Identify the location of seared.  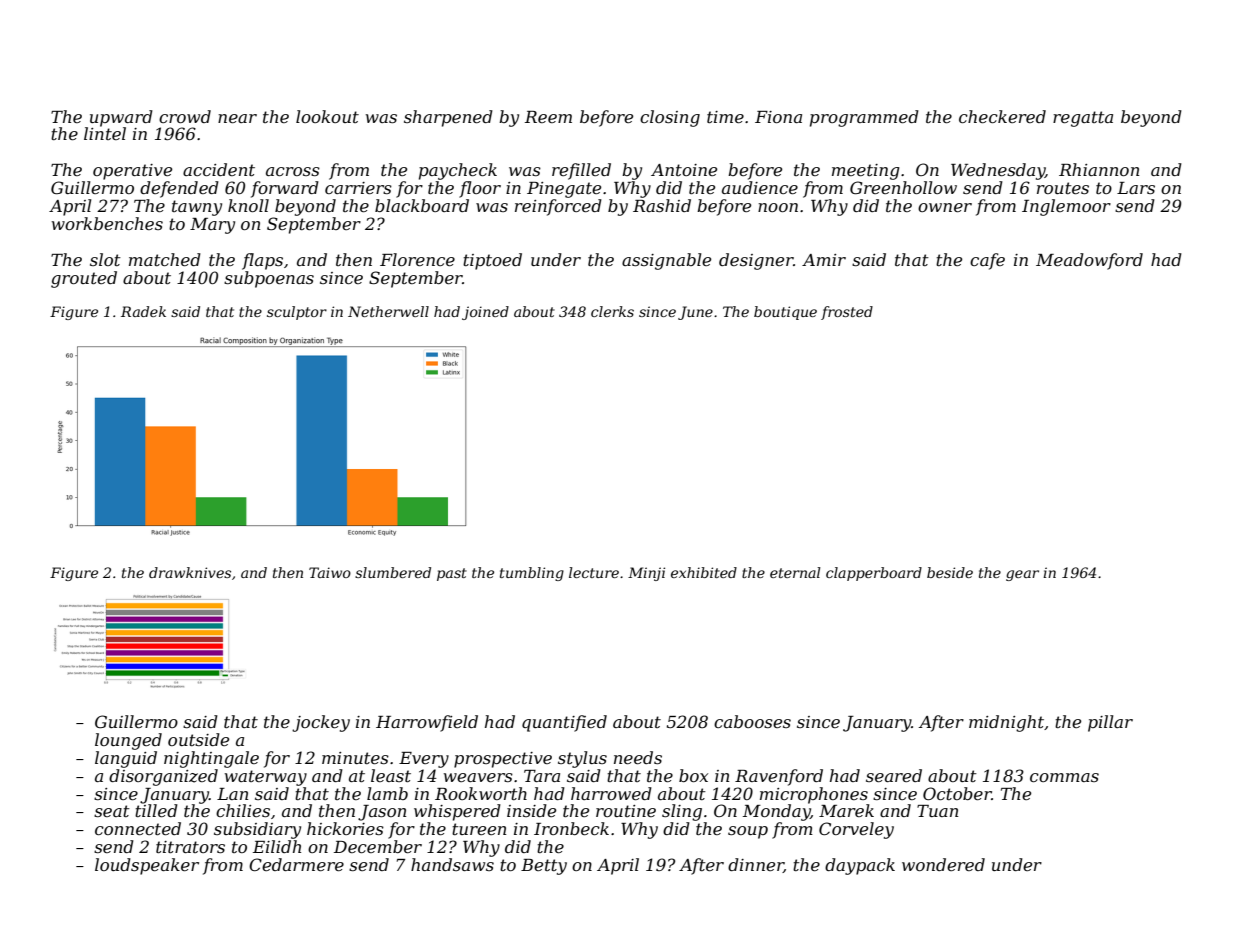
(894, 775).
